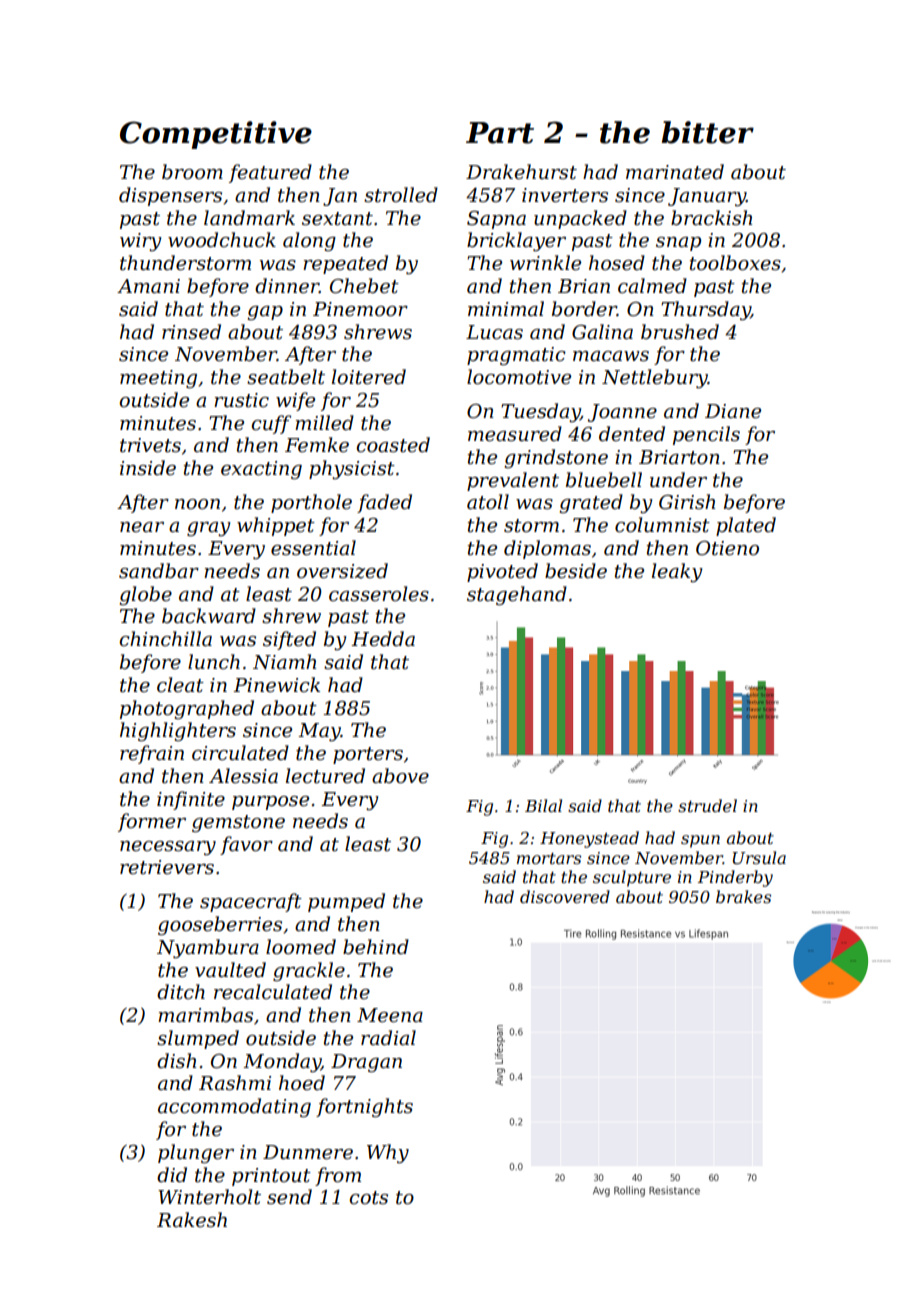  I want to click on dish, so click(176, 1061).
